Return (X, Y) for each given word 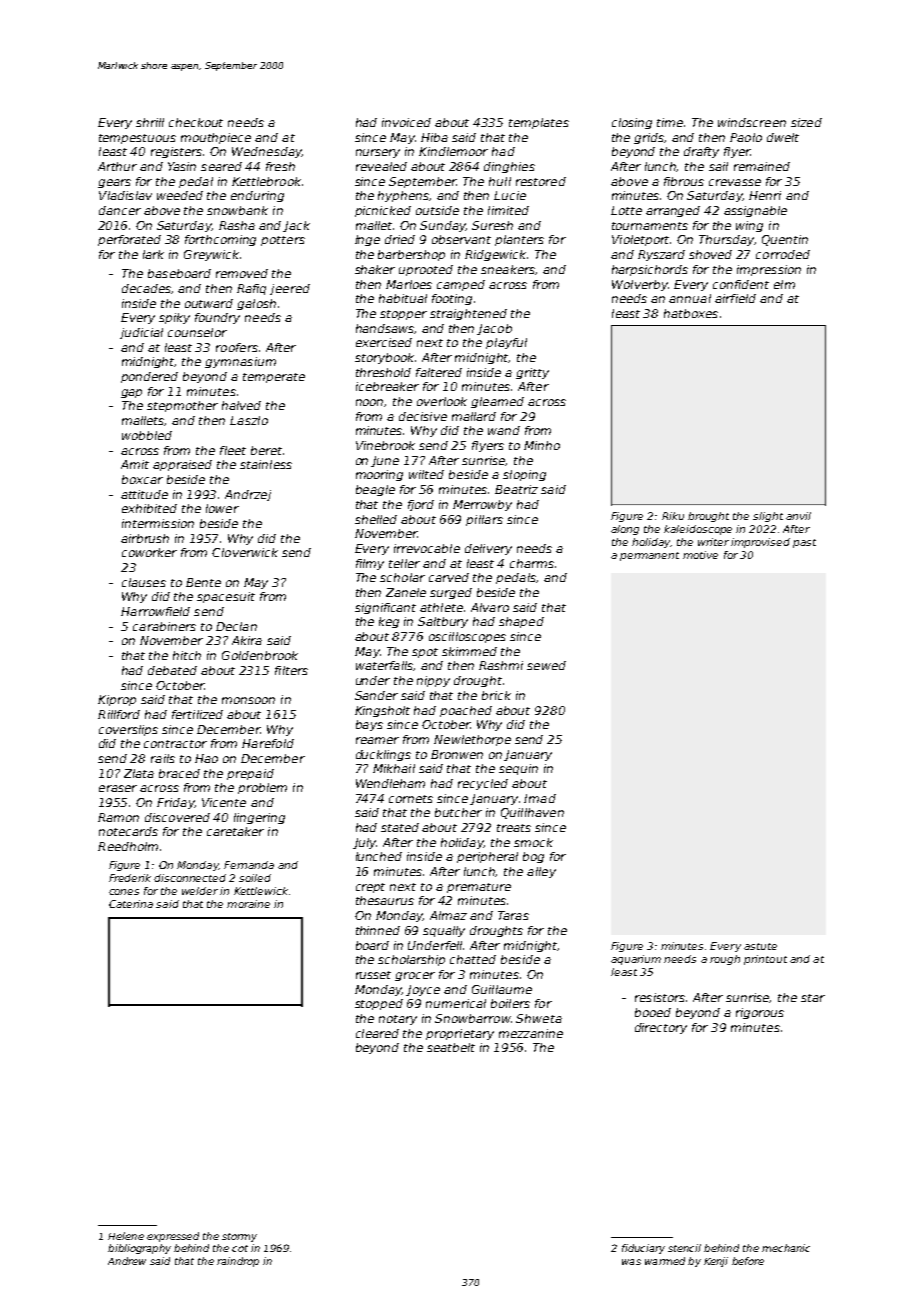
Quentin (785, 240)
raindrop (238, 1262)
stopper (403, 315)
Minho (542, 445)
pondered (149, 377)
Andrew (127, 1261)
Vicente (224, 802)
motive (700, 555)
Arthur (117, 166)
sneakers (508, 269)
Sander (376, 695)
